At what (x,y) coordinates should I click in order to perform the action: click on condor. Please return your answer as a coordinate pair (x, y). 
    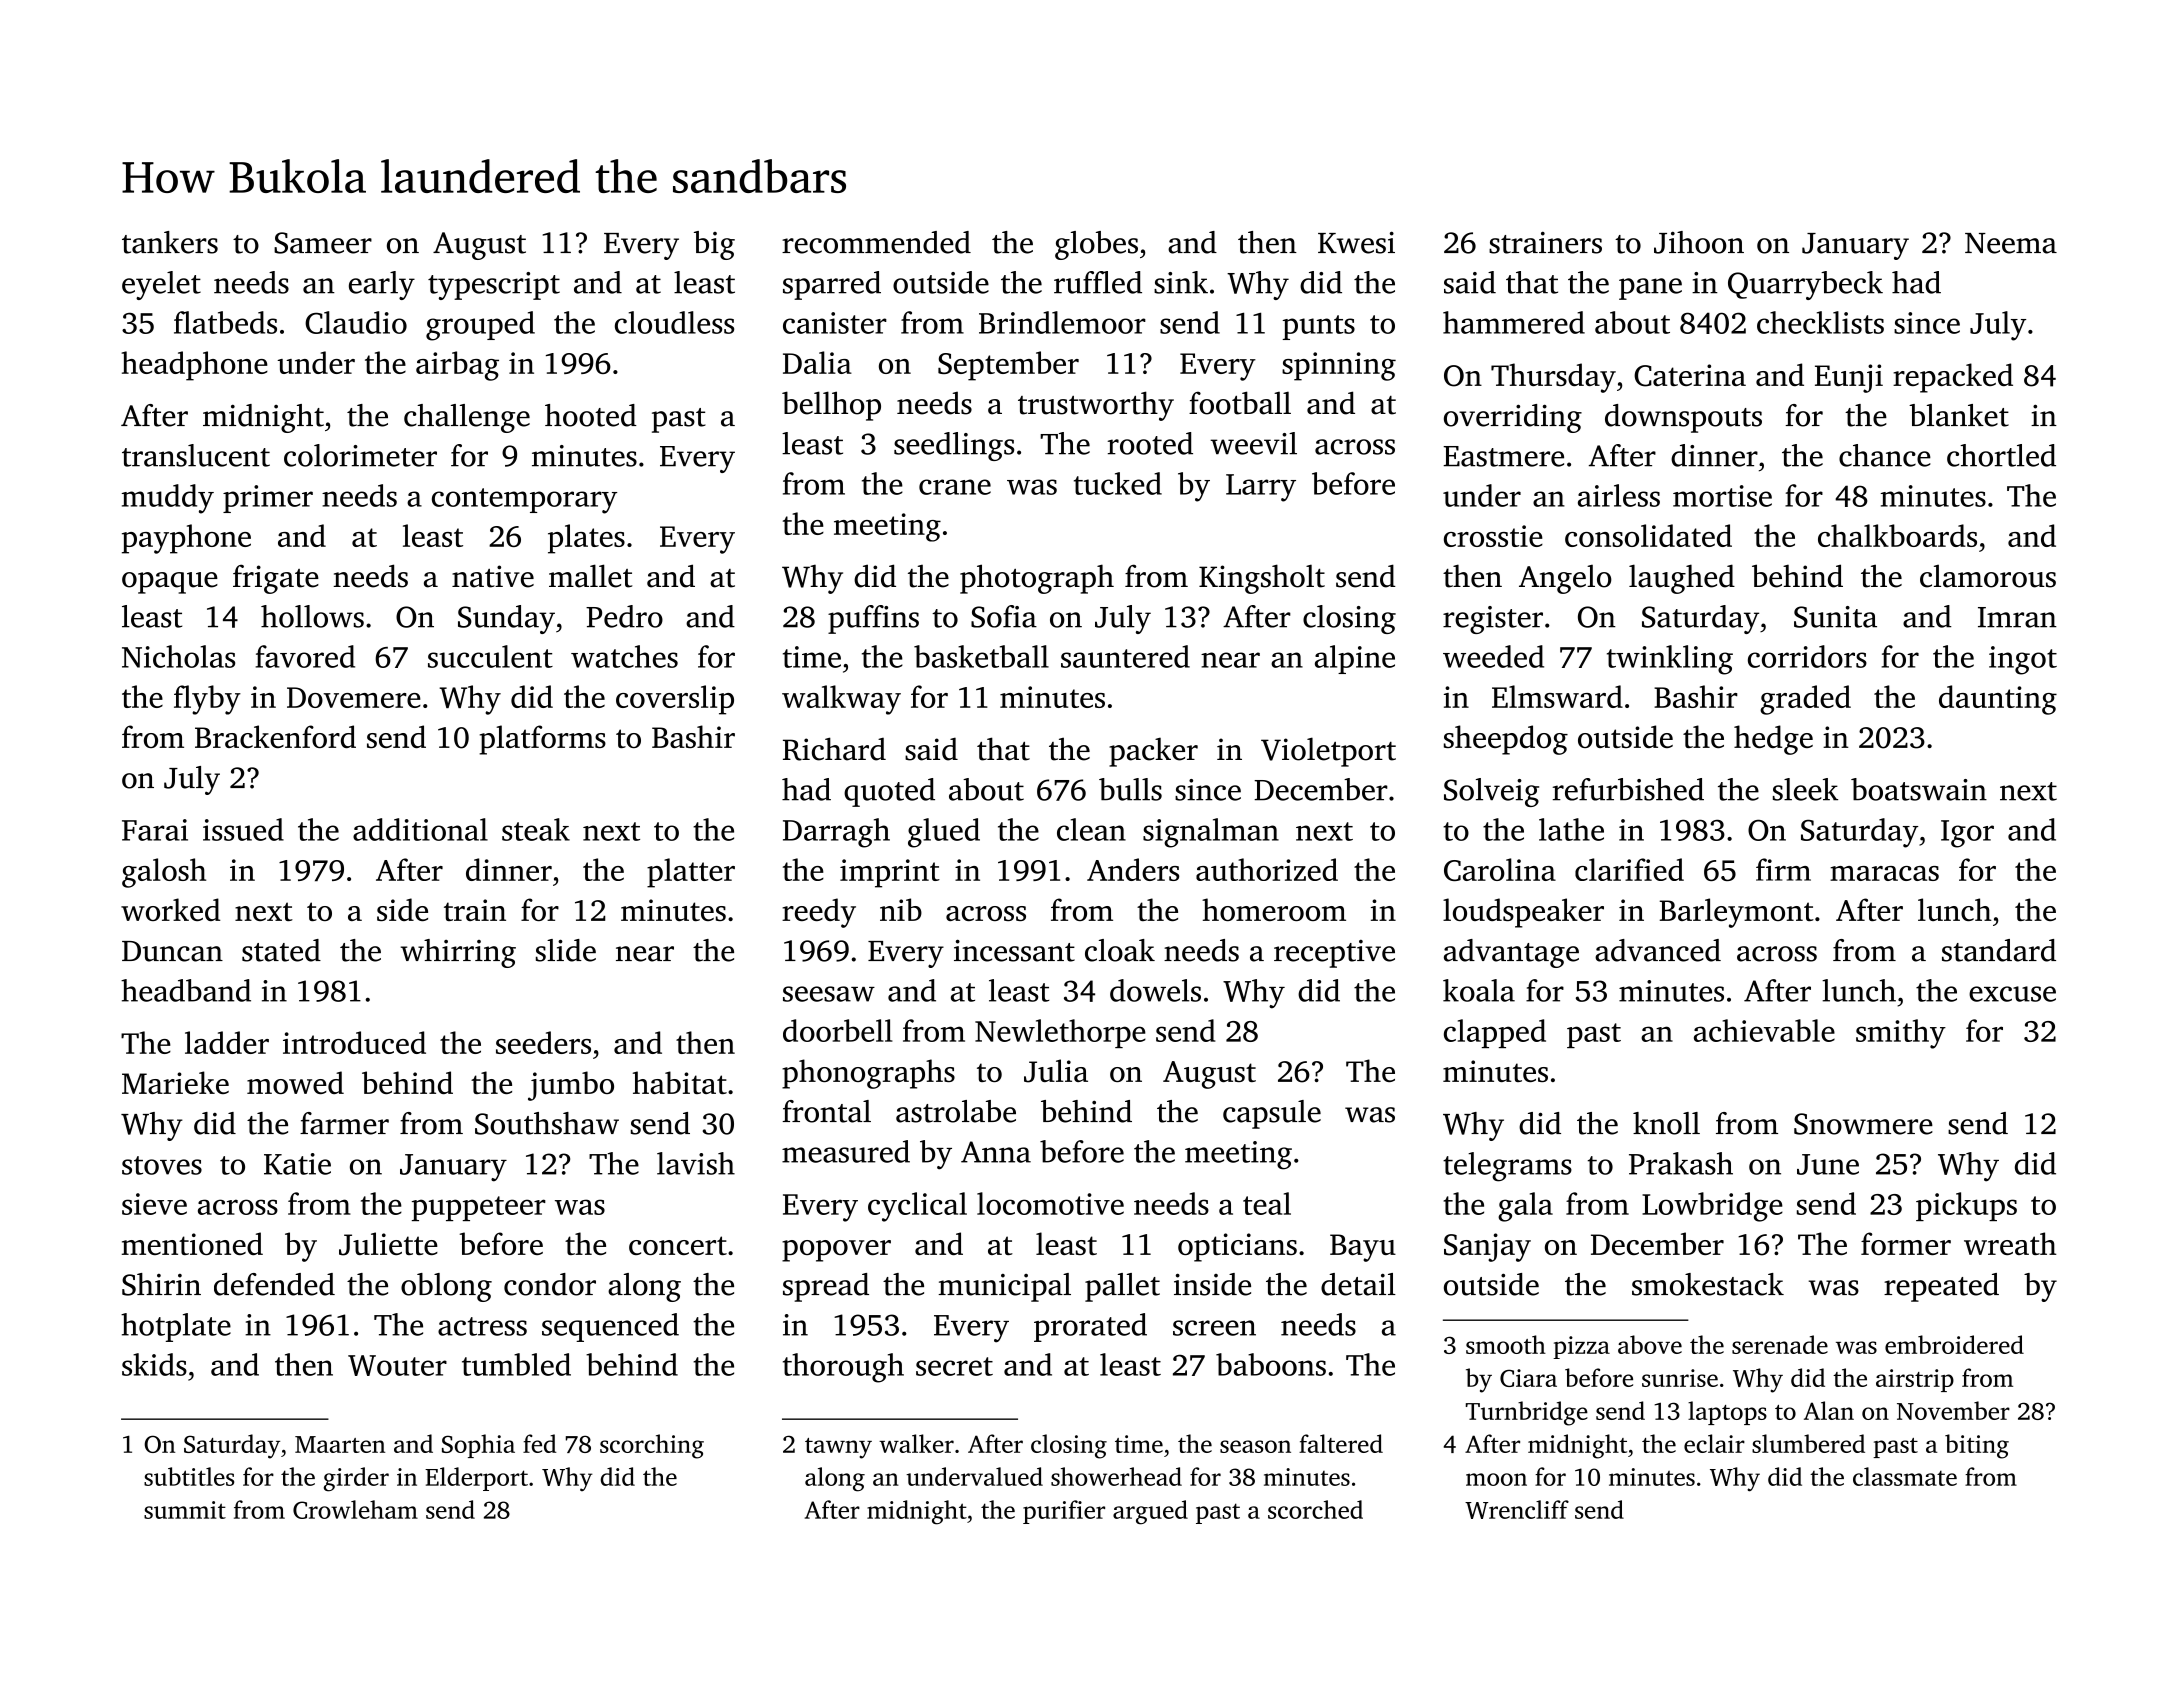
    Looking at the image, I should click on (550, 1284).
